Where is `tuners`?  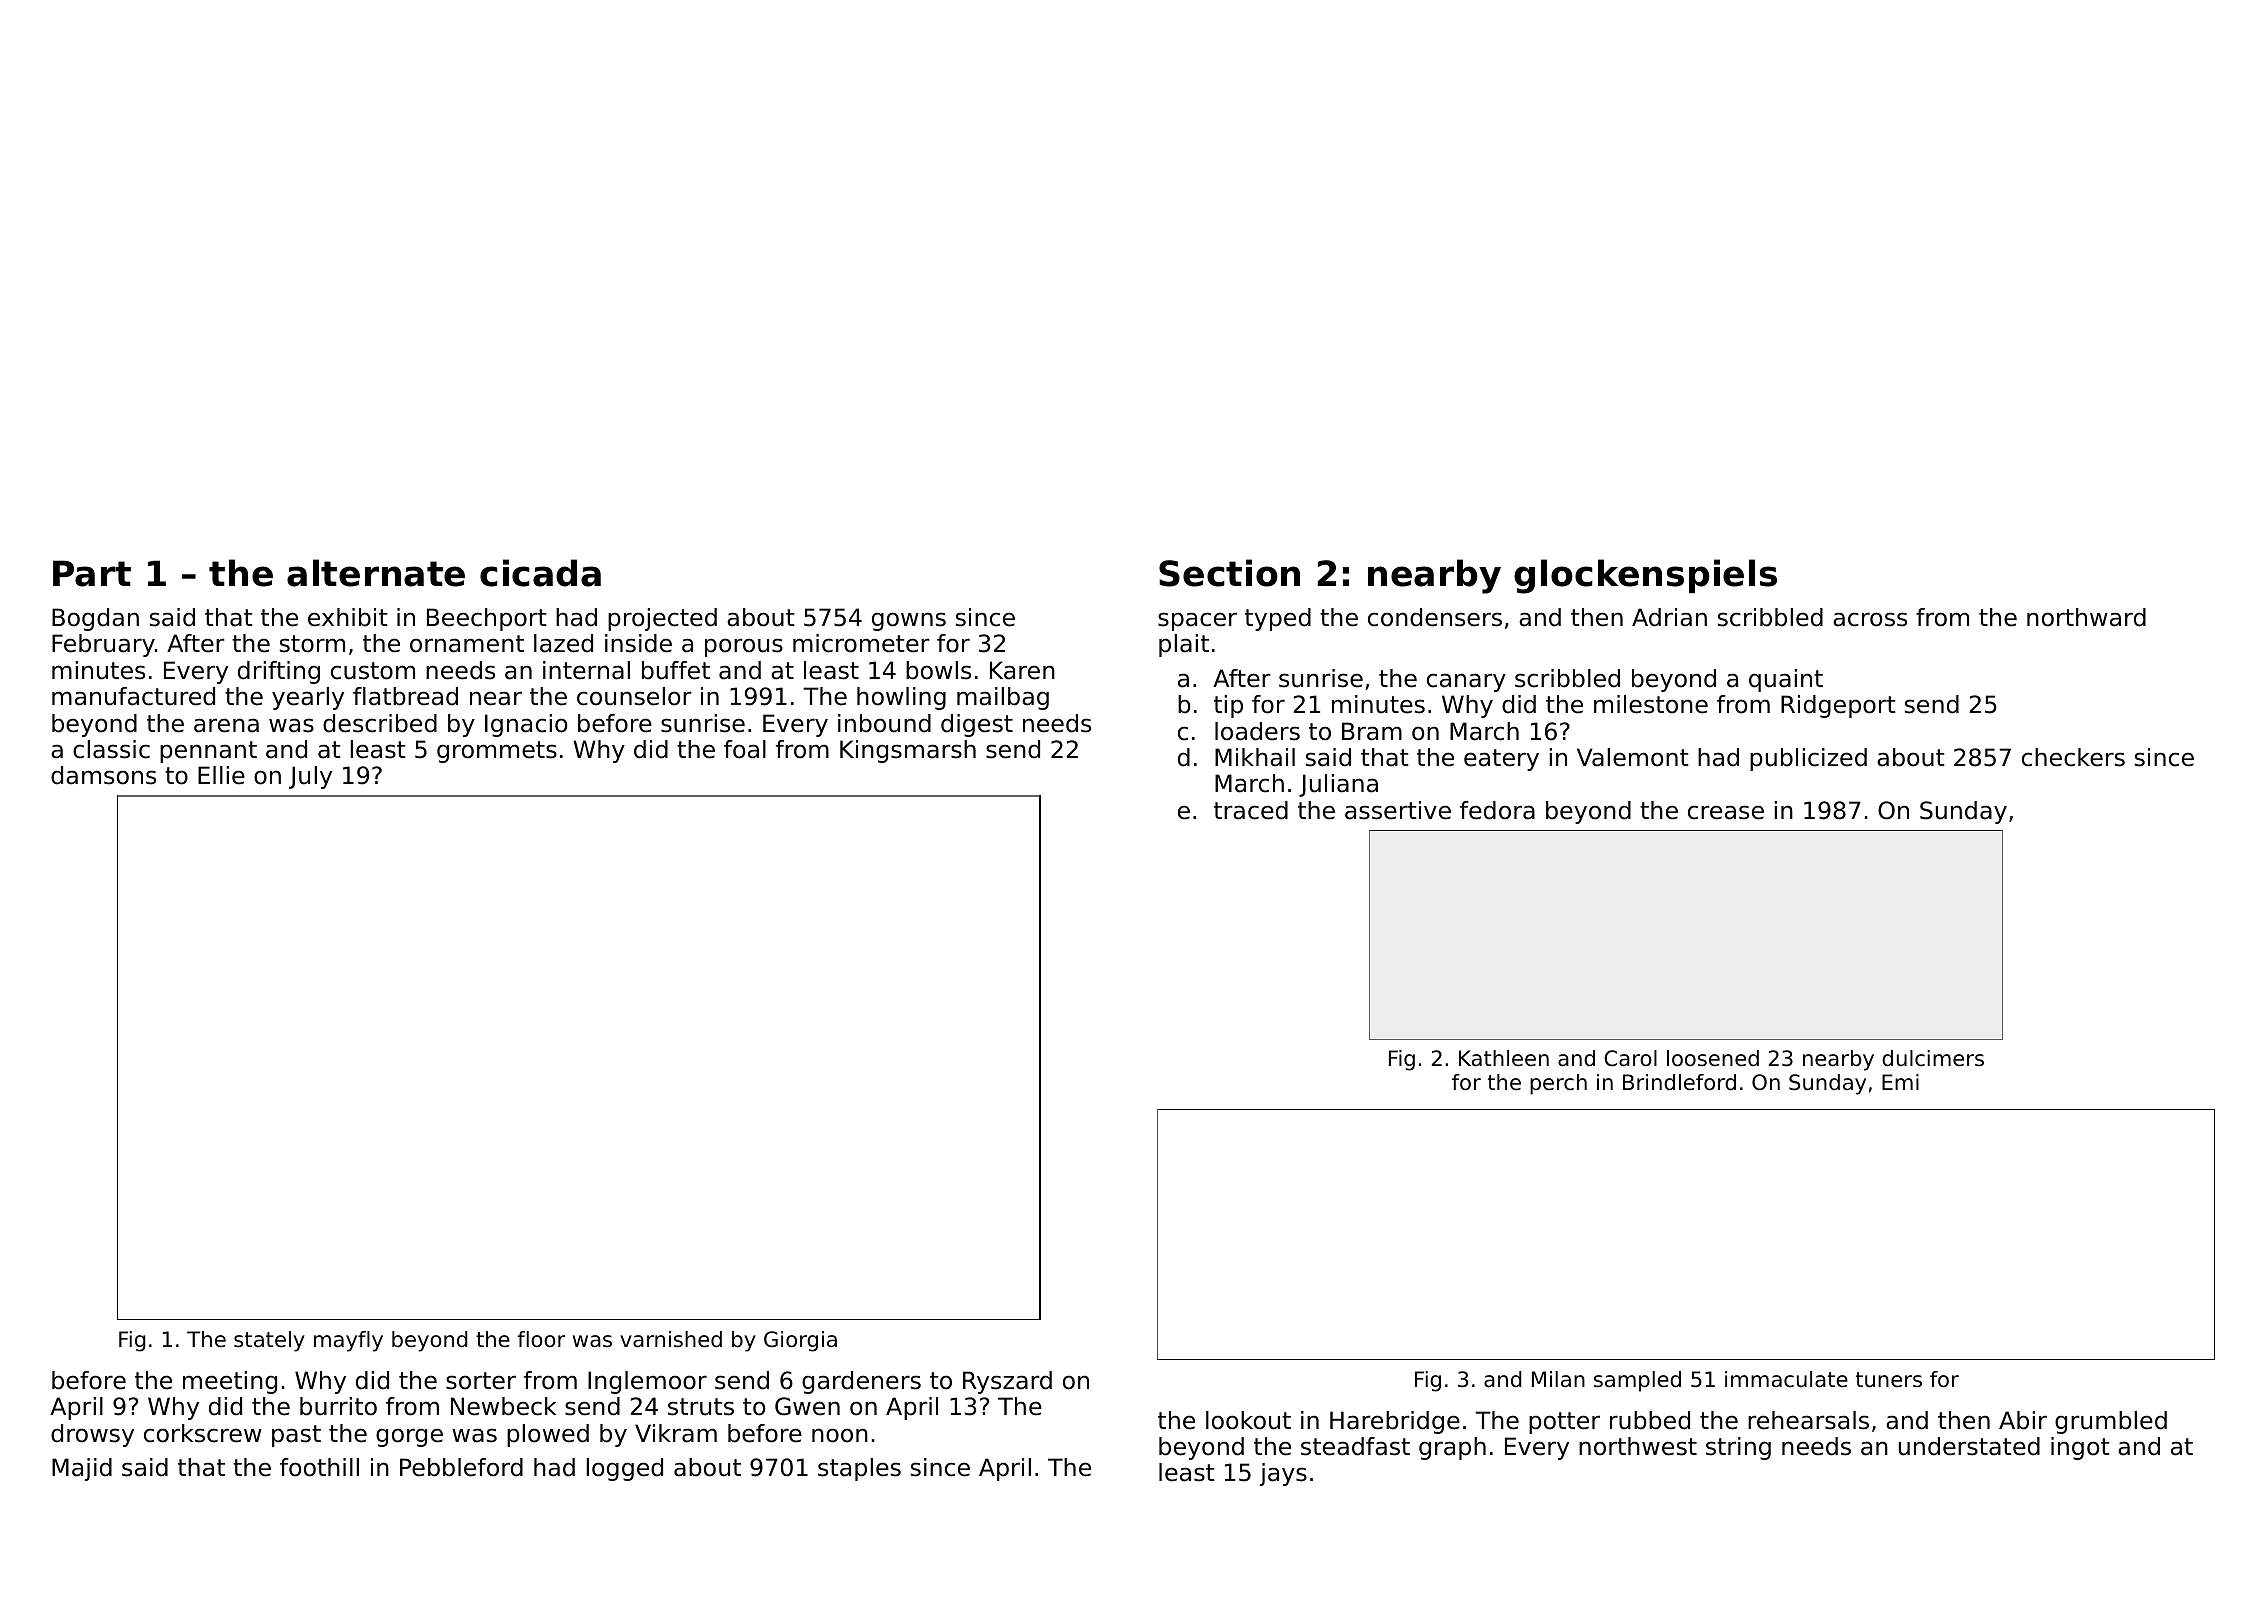 tuners is located at coordinates (1889, 1380).
